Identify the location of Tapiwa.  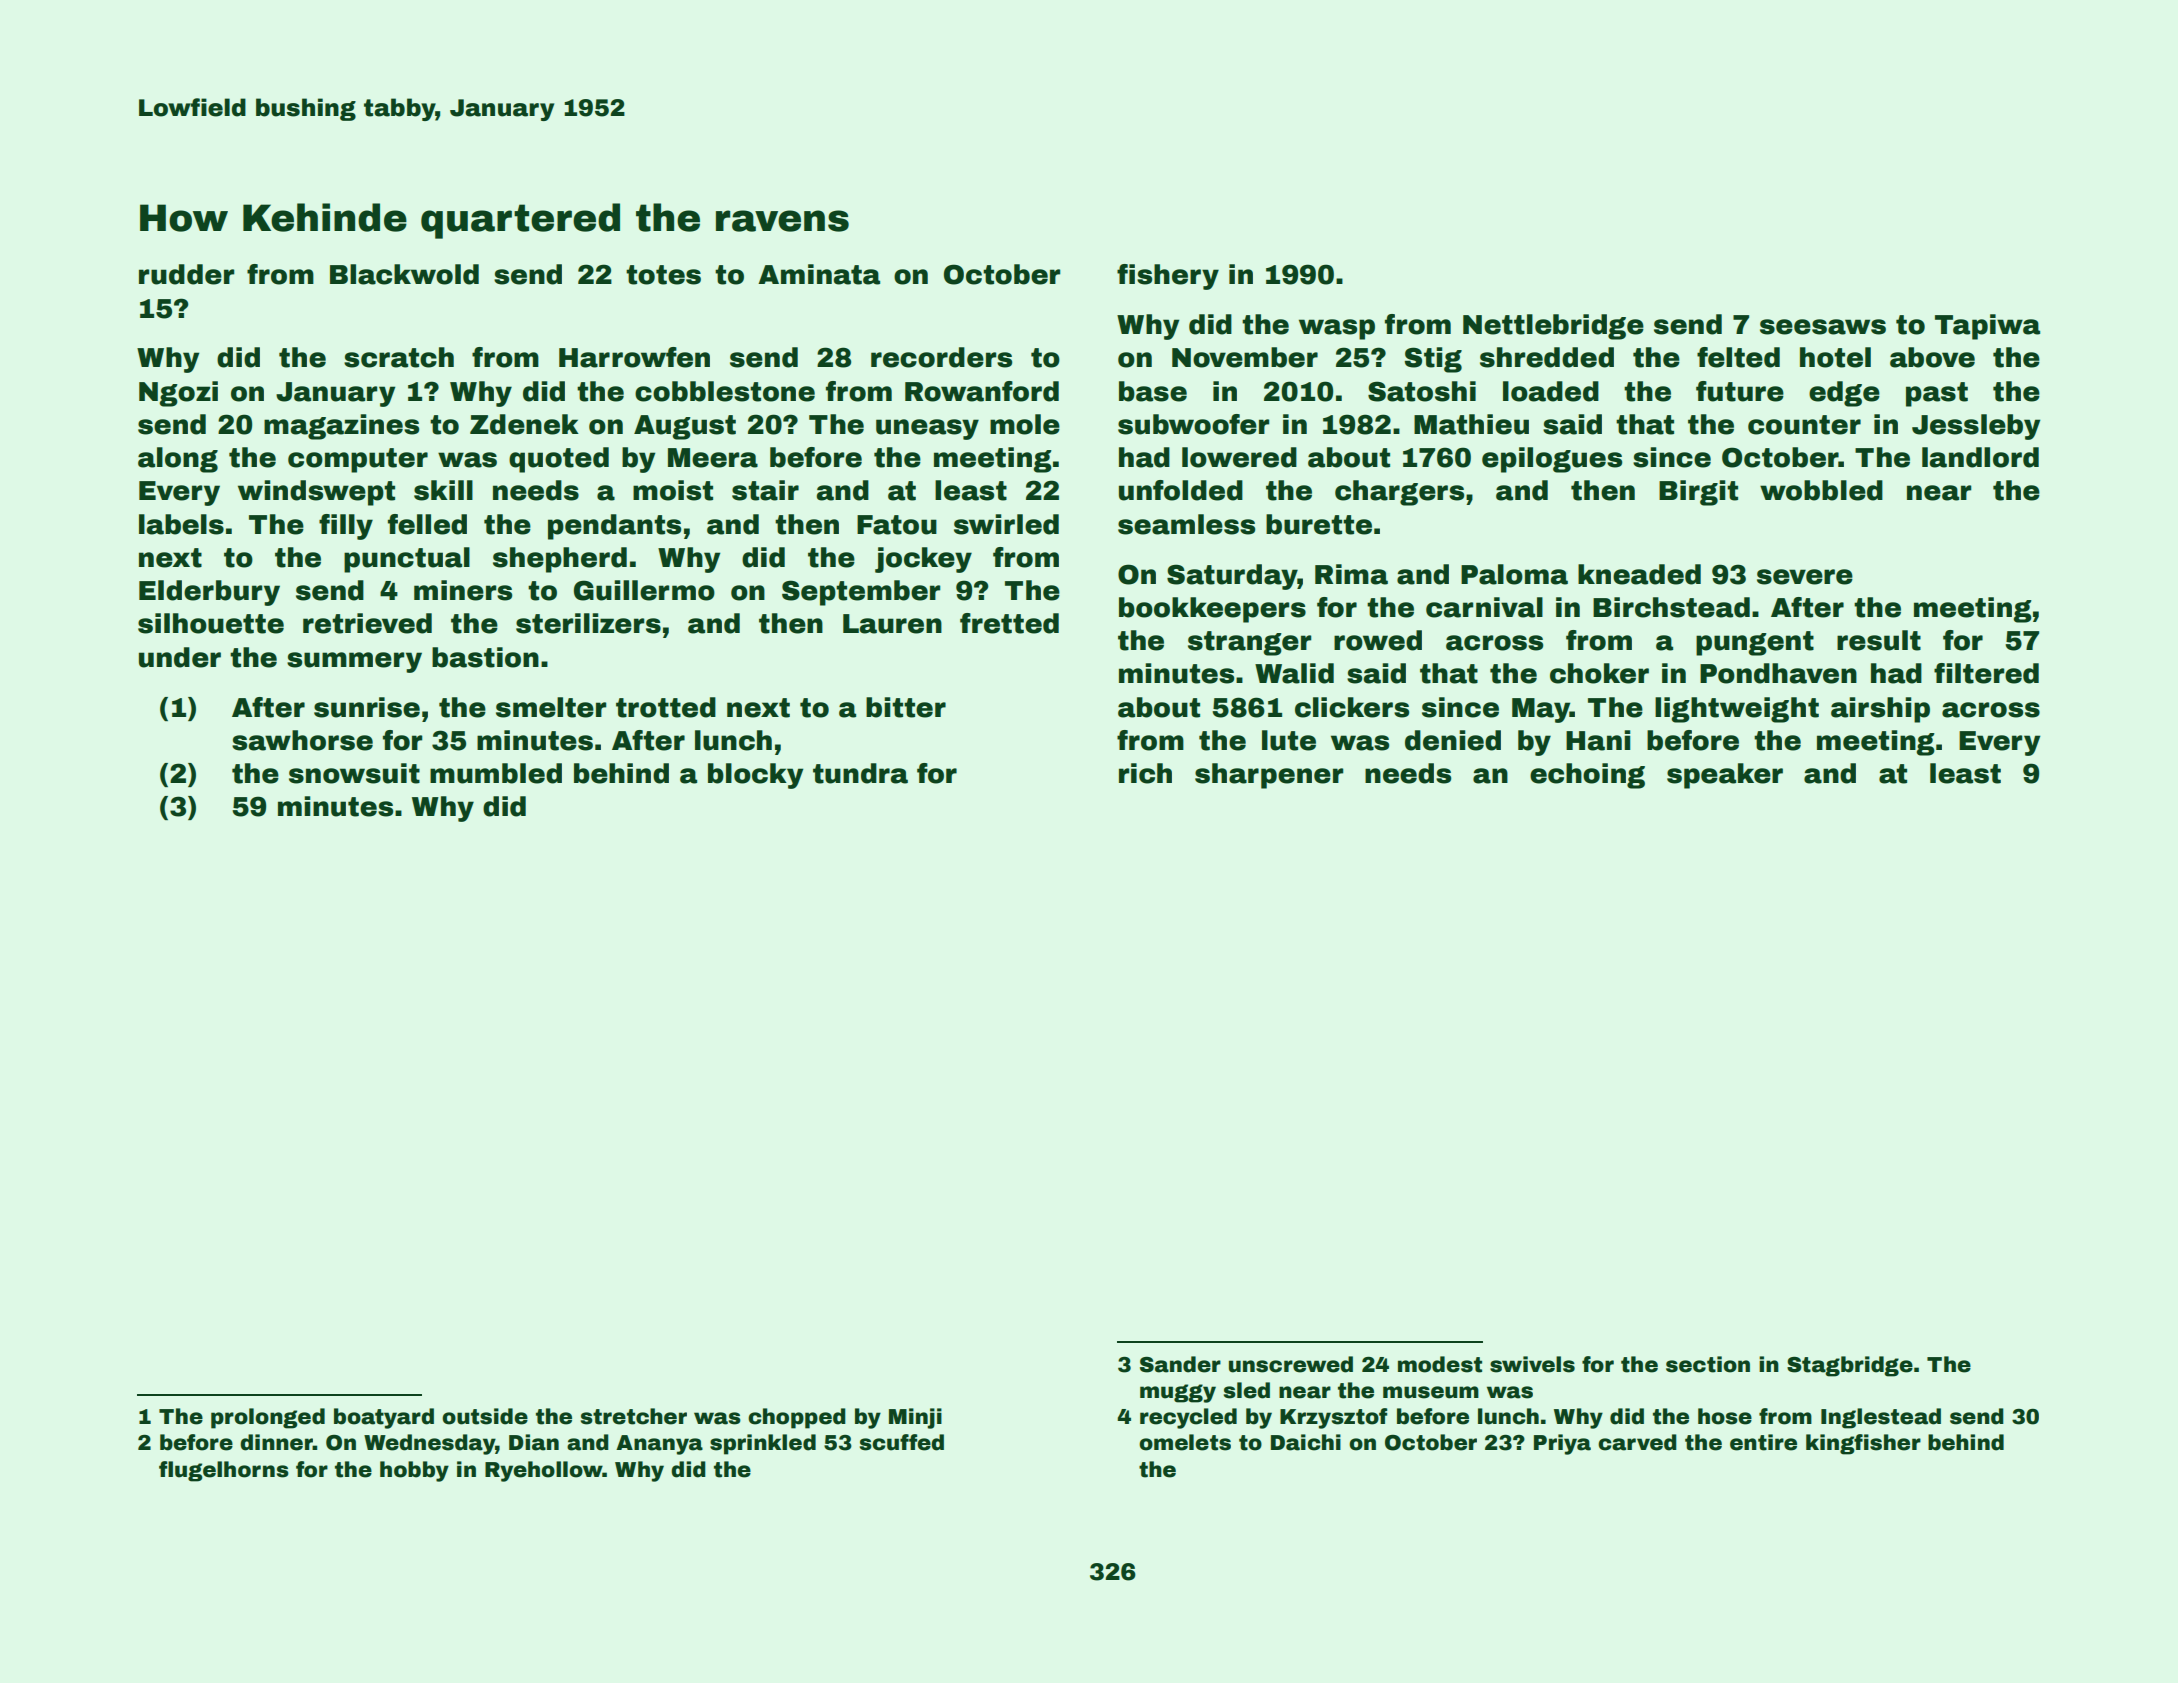
(1987, 327).
